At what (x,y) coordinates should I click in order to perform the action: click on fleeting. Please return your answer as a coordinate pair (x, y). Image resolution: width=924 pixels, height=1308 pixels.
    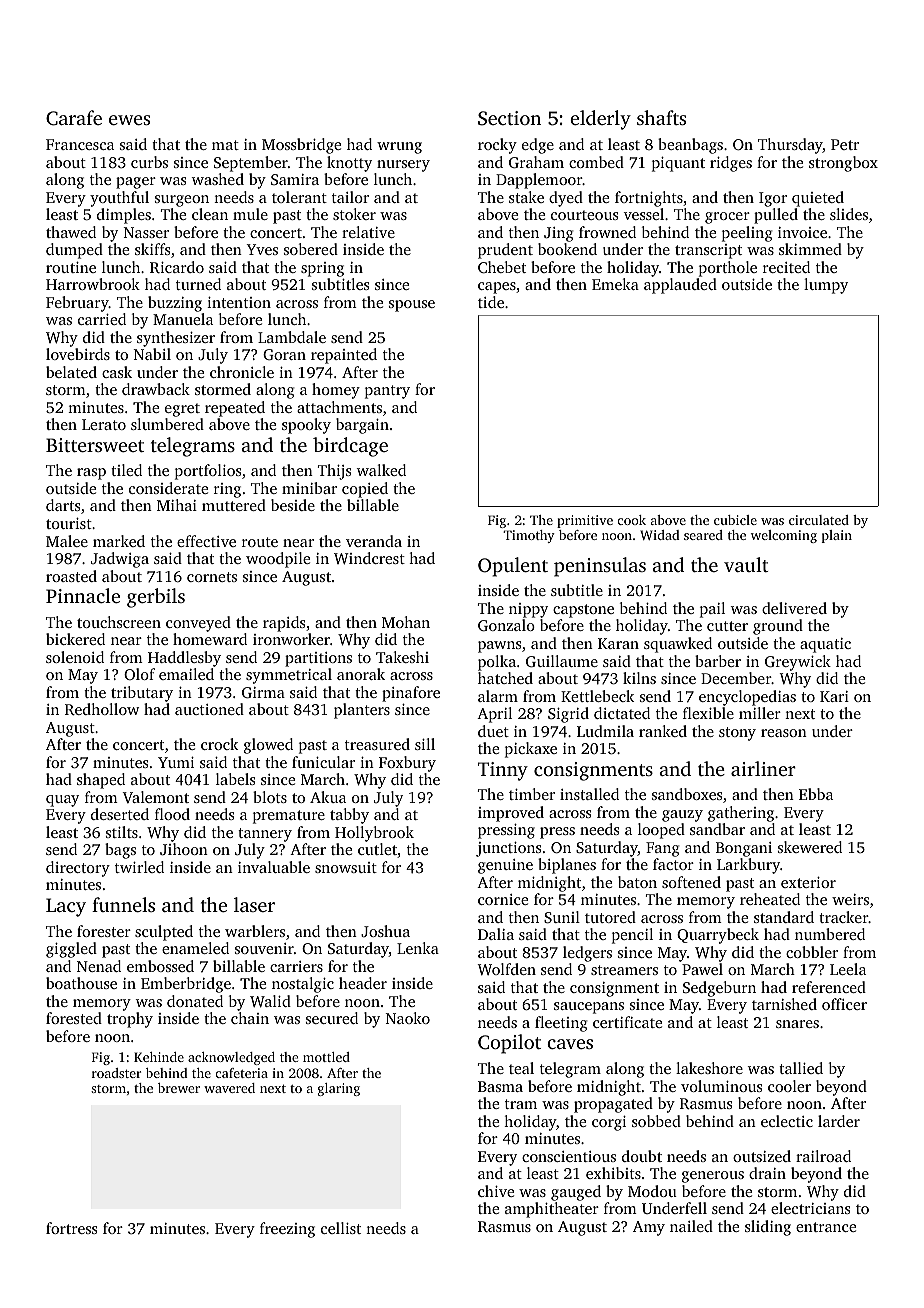
    Looking at the image, I should click on (561, 1024).
